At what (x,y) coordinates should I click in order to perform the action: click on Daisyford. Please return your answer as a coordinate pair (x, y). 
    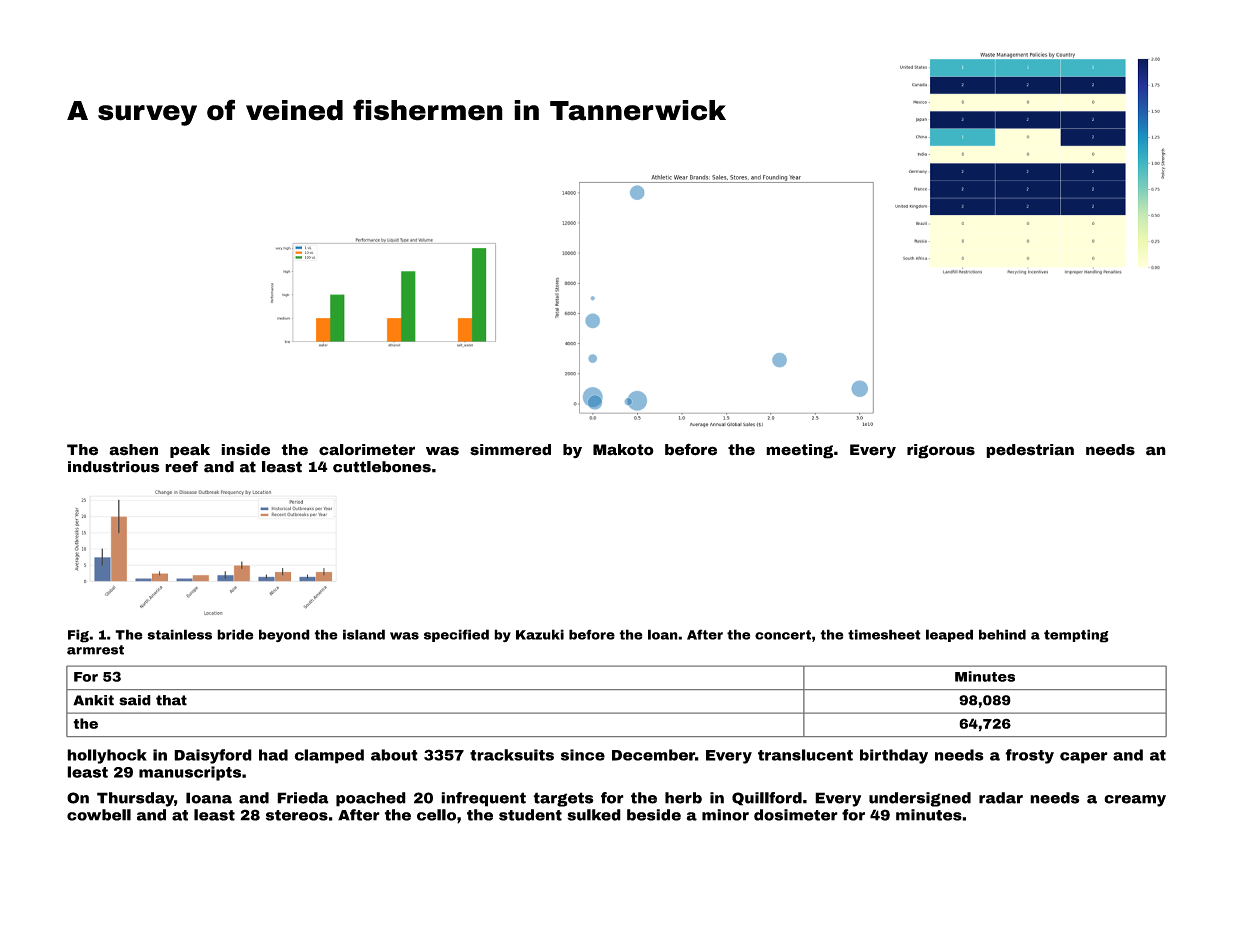
    Looking at the image, I should click on (213, 756).
